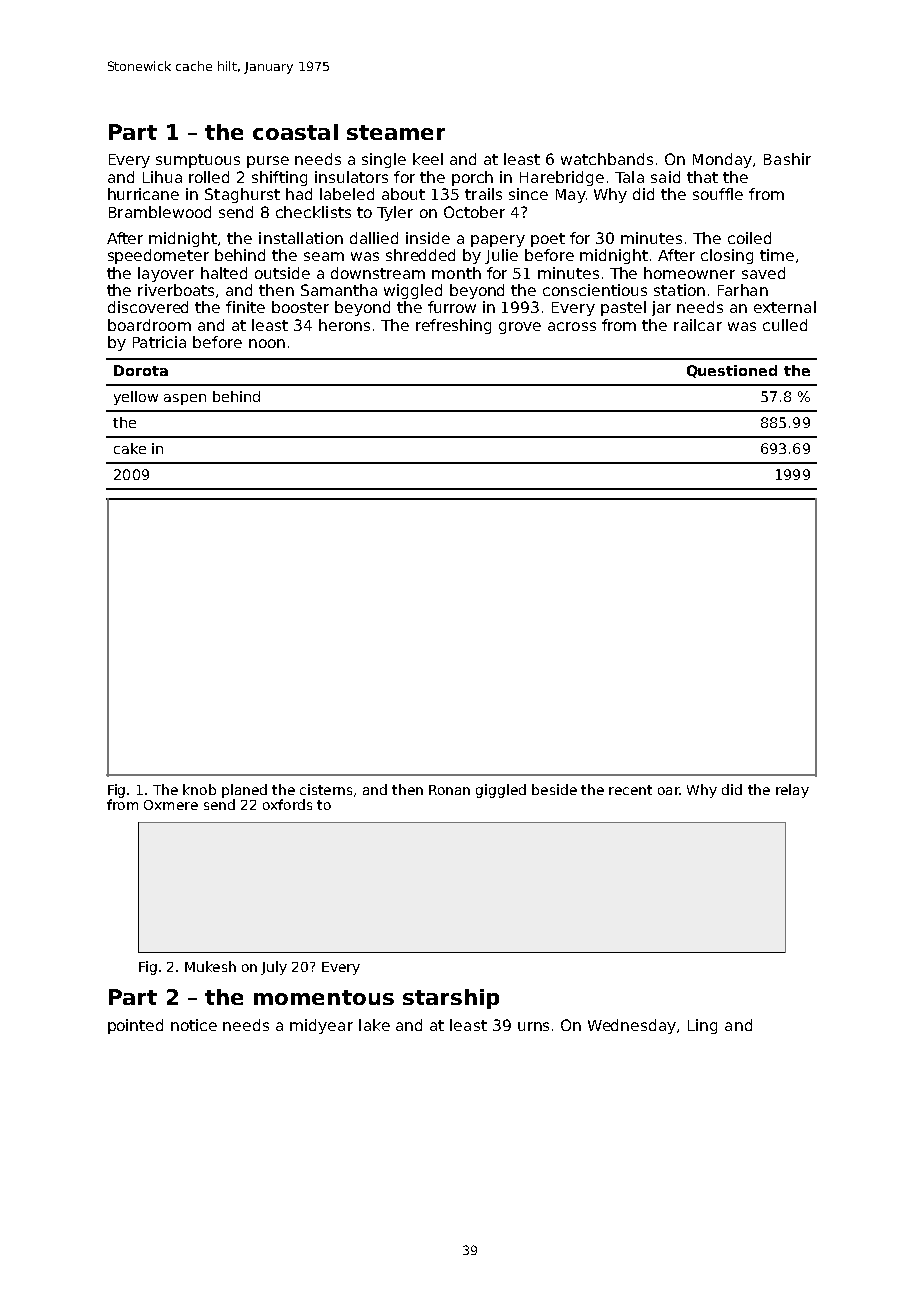 This image has width=924, height=1308. Describe the element at coordinates (689, 273) in the image. I see `homeowner` at that location.
